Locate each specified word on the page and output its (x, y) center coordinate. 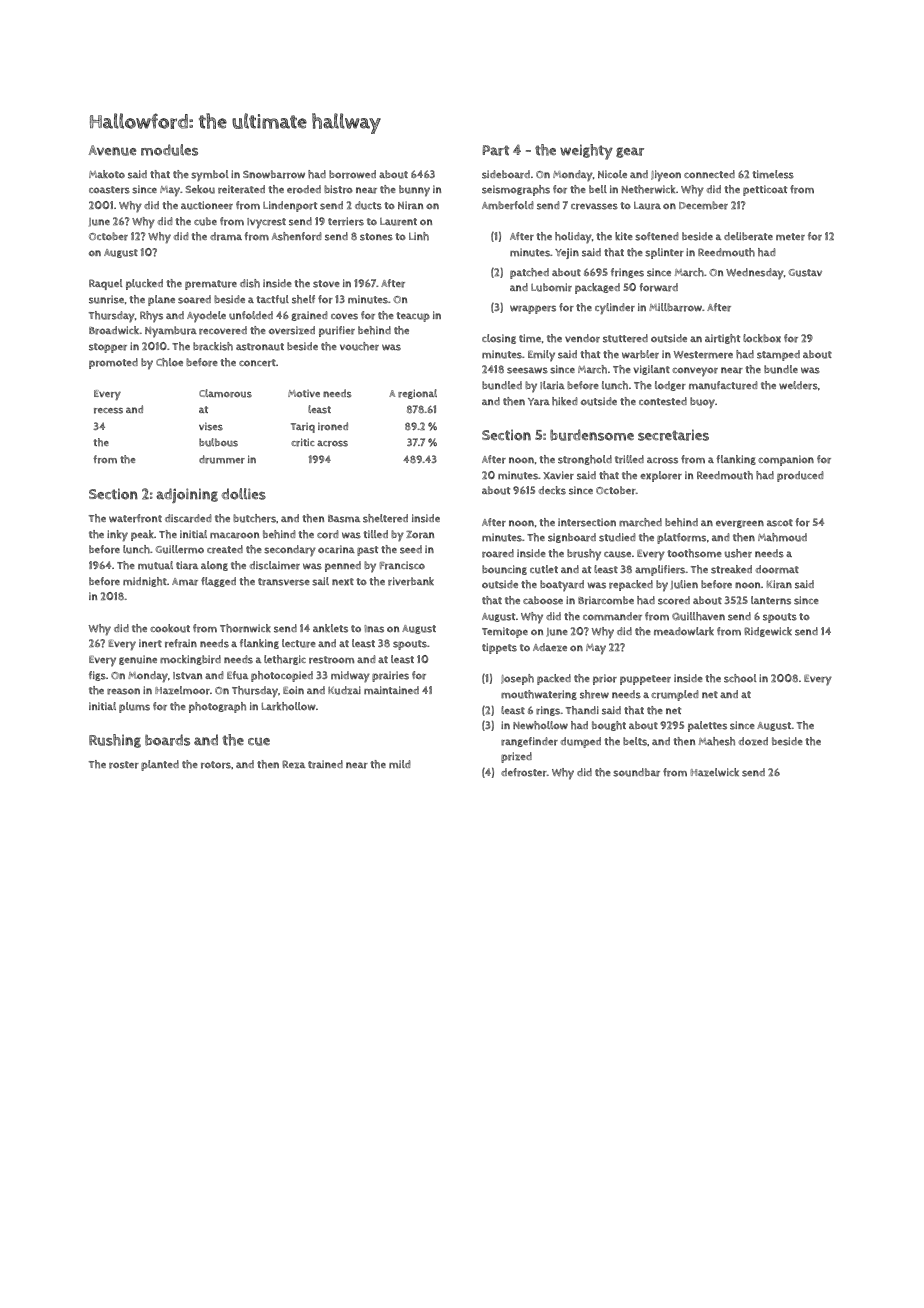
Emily (541, 356)
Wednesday (755, 274)
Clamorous (225, 393)
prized (516, 757)
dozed (753, 741)
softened (657, 236)
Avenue (112, 150)
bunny (414, 191)
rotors (216, 765)
